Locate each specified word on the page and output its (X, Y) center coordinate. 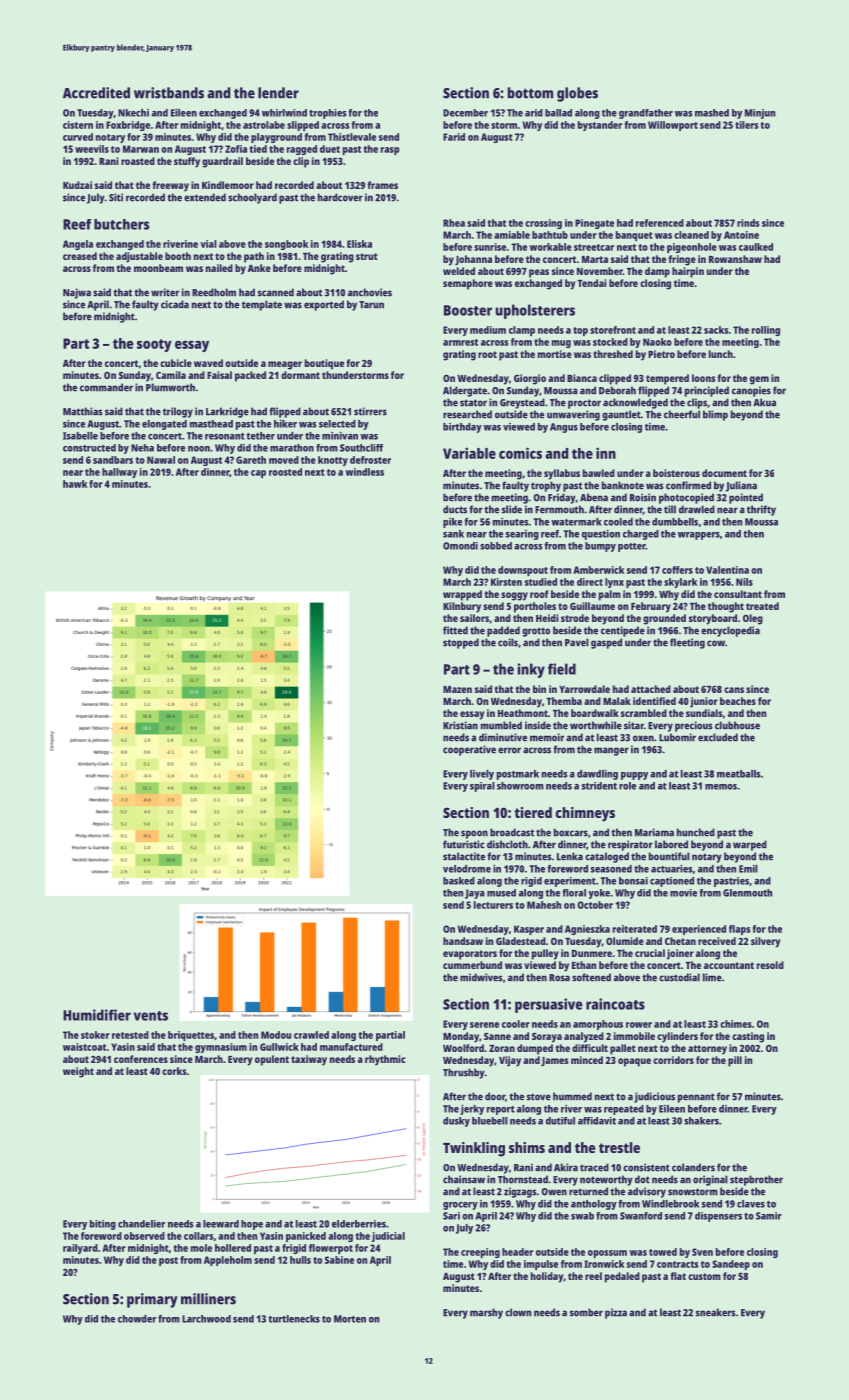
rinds (748, 223)
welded (459, 271)
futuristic (464, 844)
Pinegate (594, 224)
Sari (451, 1216)
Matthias (83, 411)
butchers (121, 224)
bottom (530, 93)
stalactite (464, 856)
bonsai (633, 881)
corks (174, 1071)
